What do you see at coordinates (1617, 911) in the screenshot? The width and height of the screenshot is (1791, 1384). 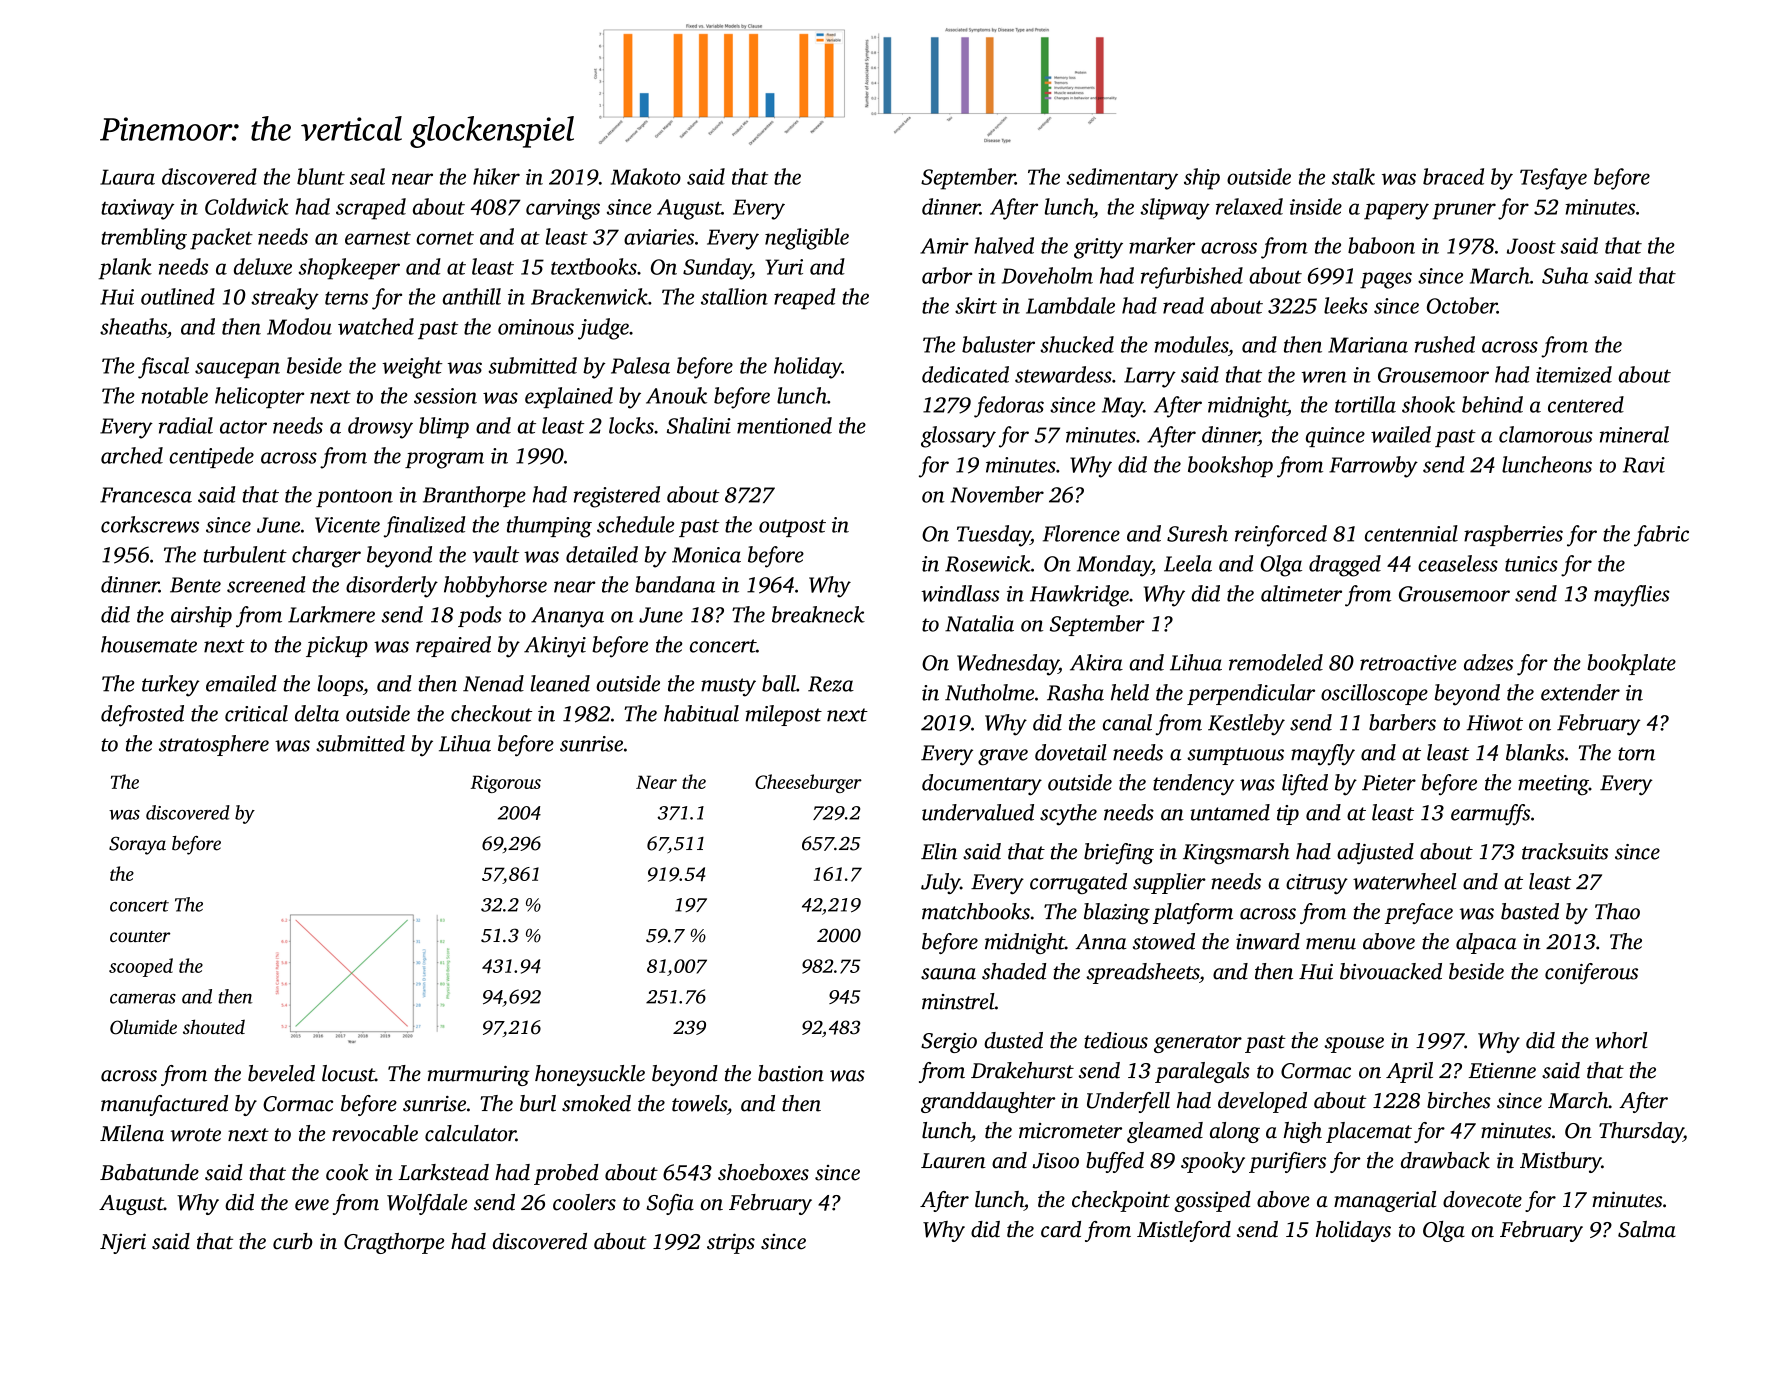 I see `Thao` at bounding box center [1617, 911].
